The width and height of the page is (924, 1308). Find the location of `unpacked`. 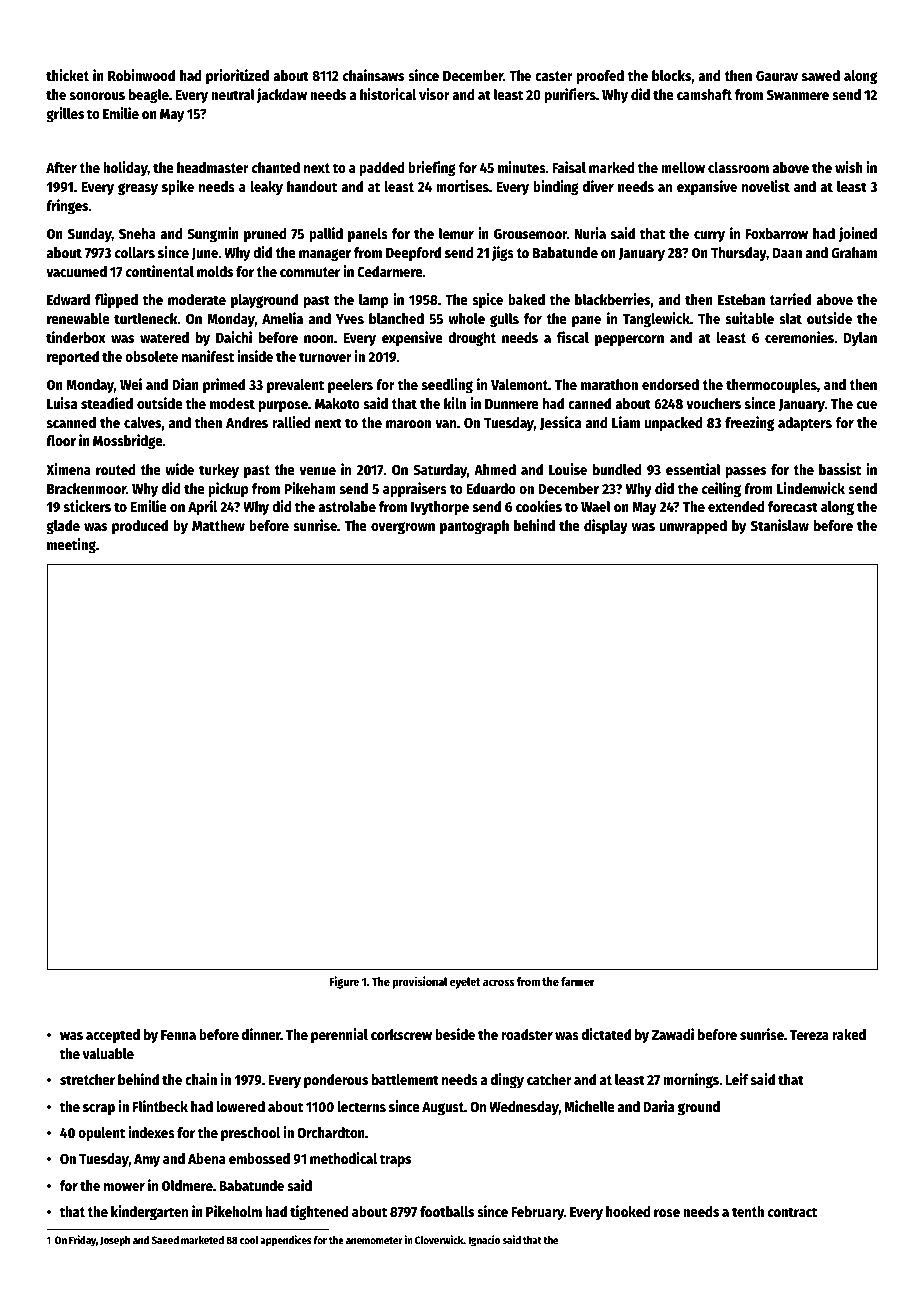

unpacked is located at coordinates (674, 424).
